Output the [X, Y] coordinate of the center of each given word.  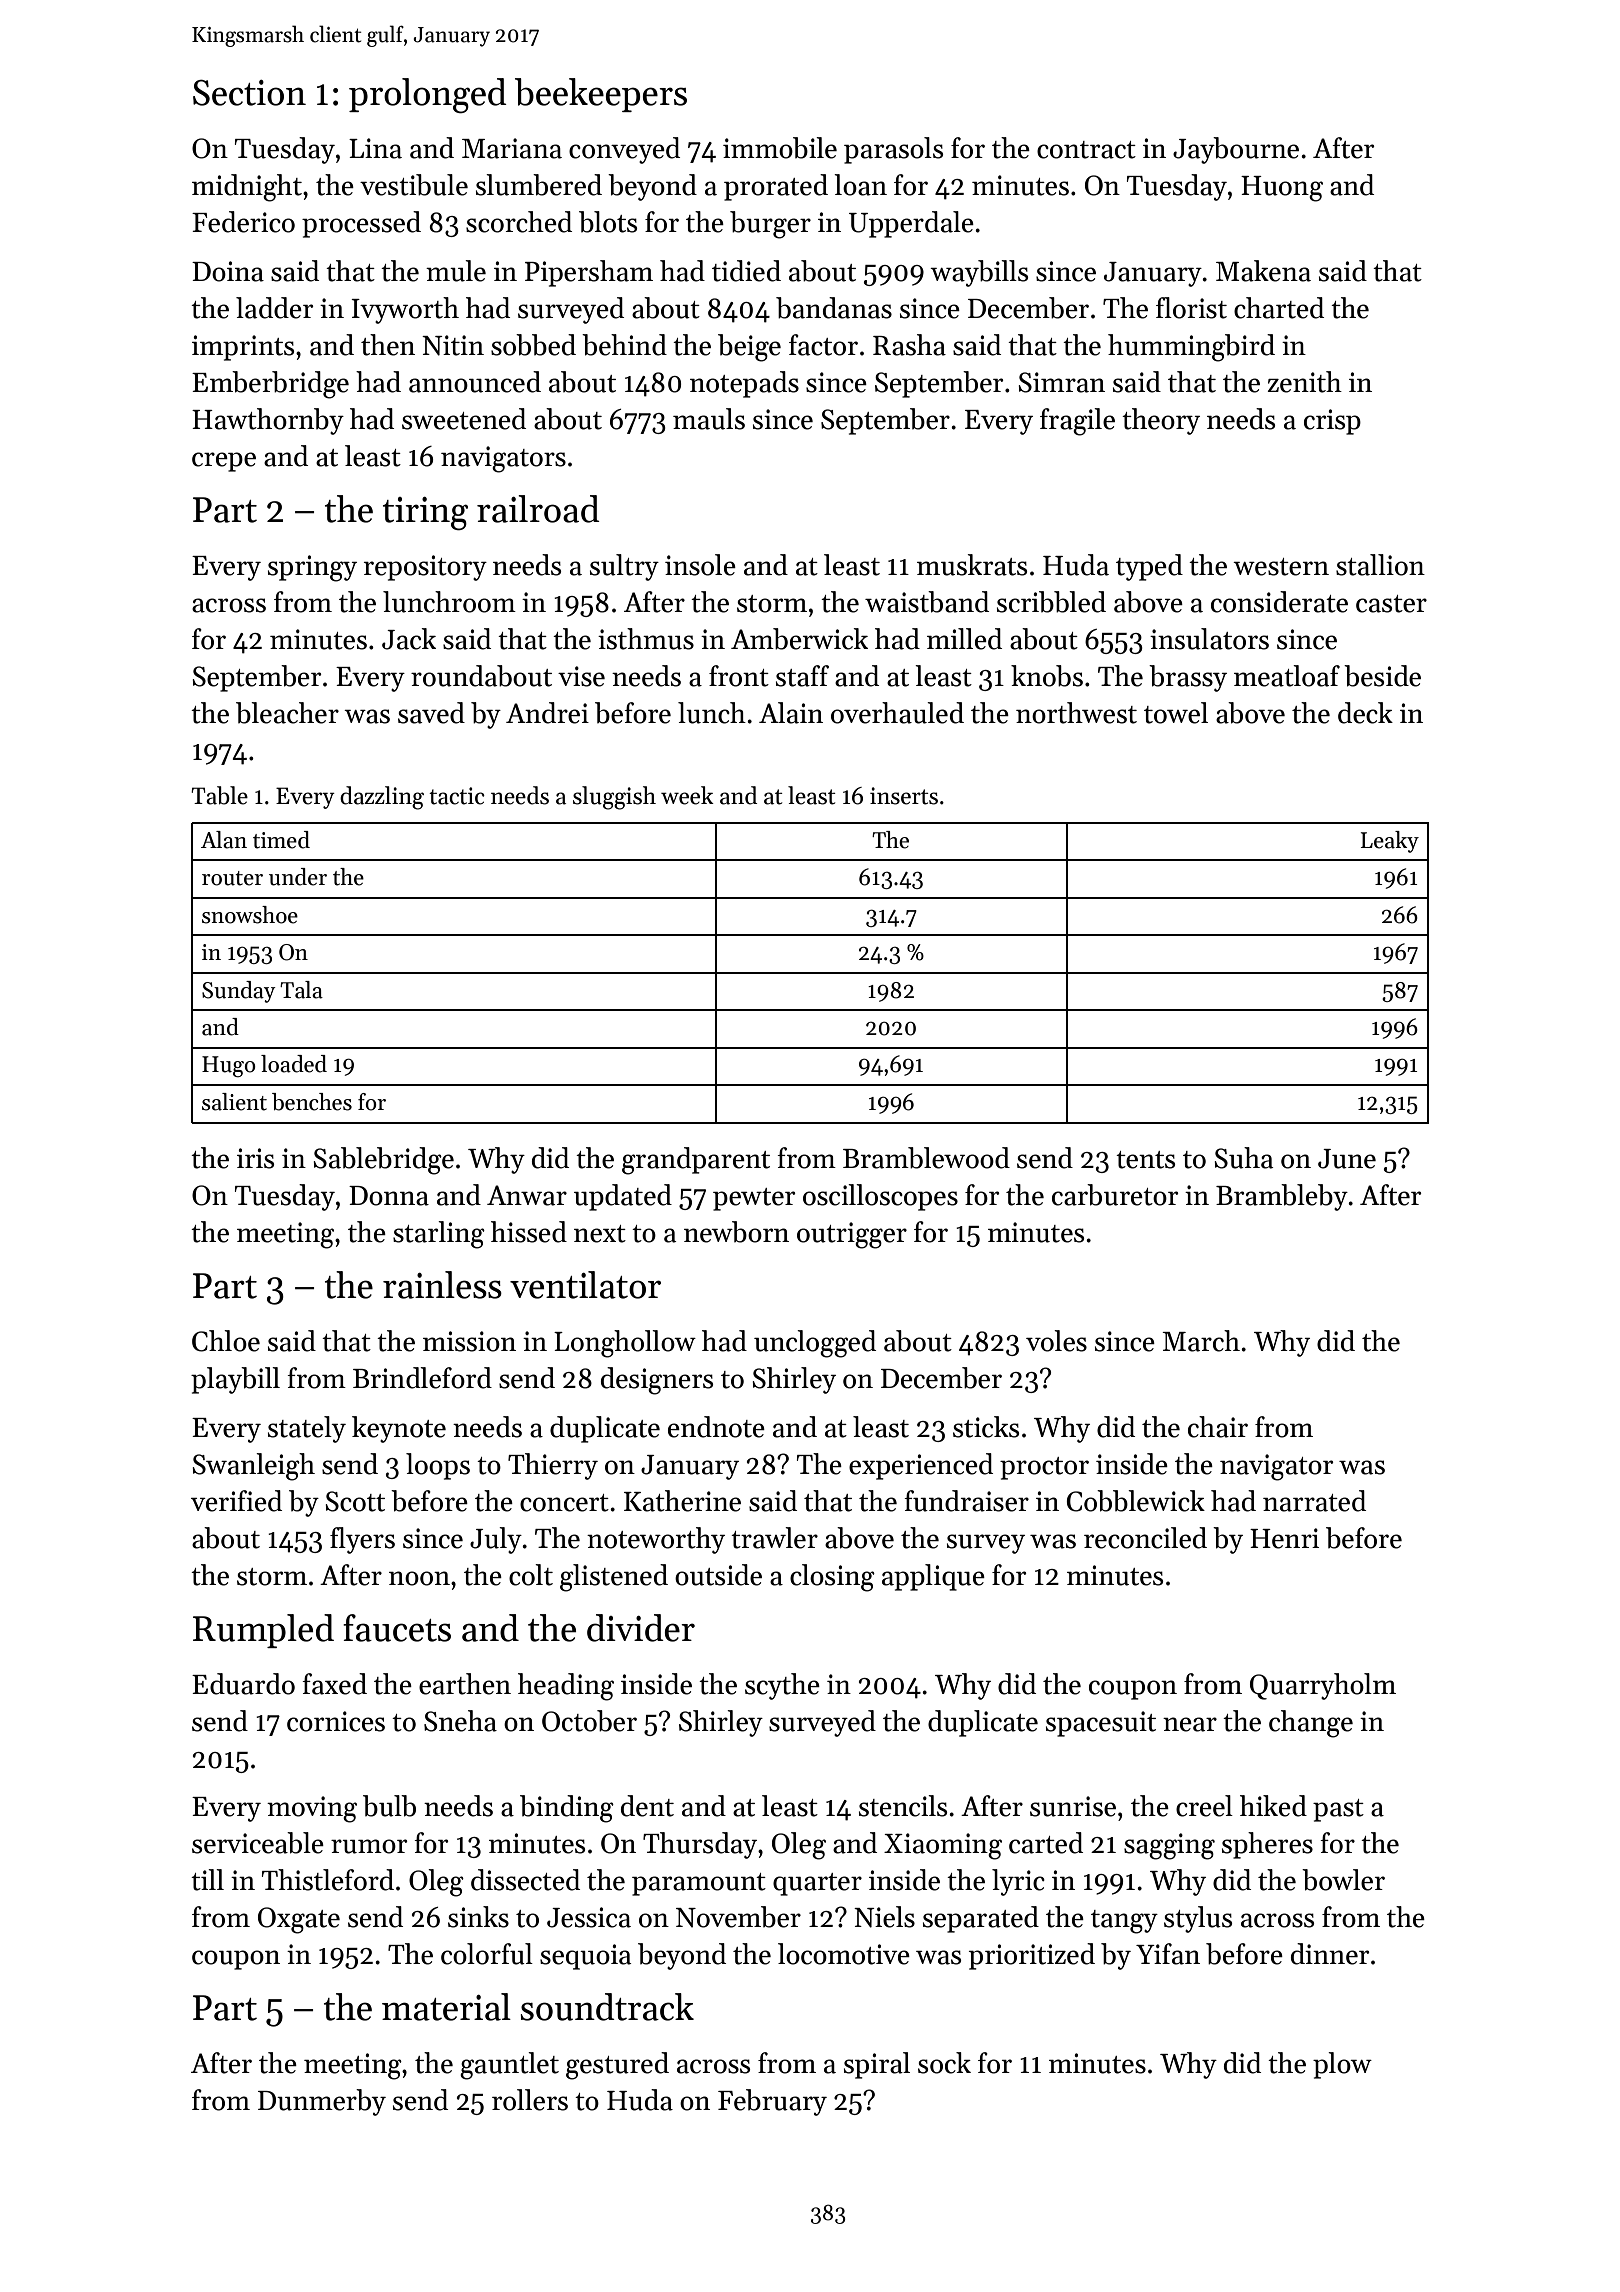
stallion [1380, 565]
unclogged [815, 1344]
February [772, 2102]
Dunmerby [322, 2102]
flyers [362, 1540]
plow [1342, 2065]
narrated [1314, 1501]
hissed [529, 1232]
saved [431, 713]
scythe [782, 1686]
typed [1149, 567]
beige [749, 348]
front [739, 676]
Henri [1284, 1538]
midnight [247, 188]
